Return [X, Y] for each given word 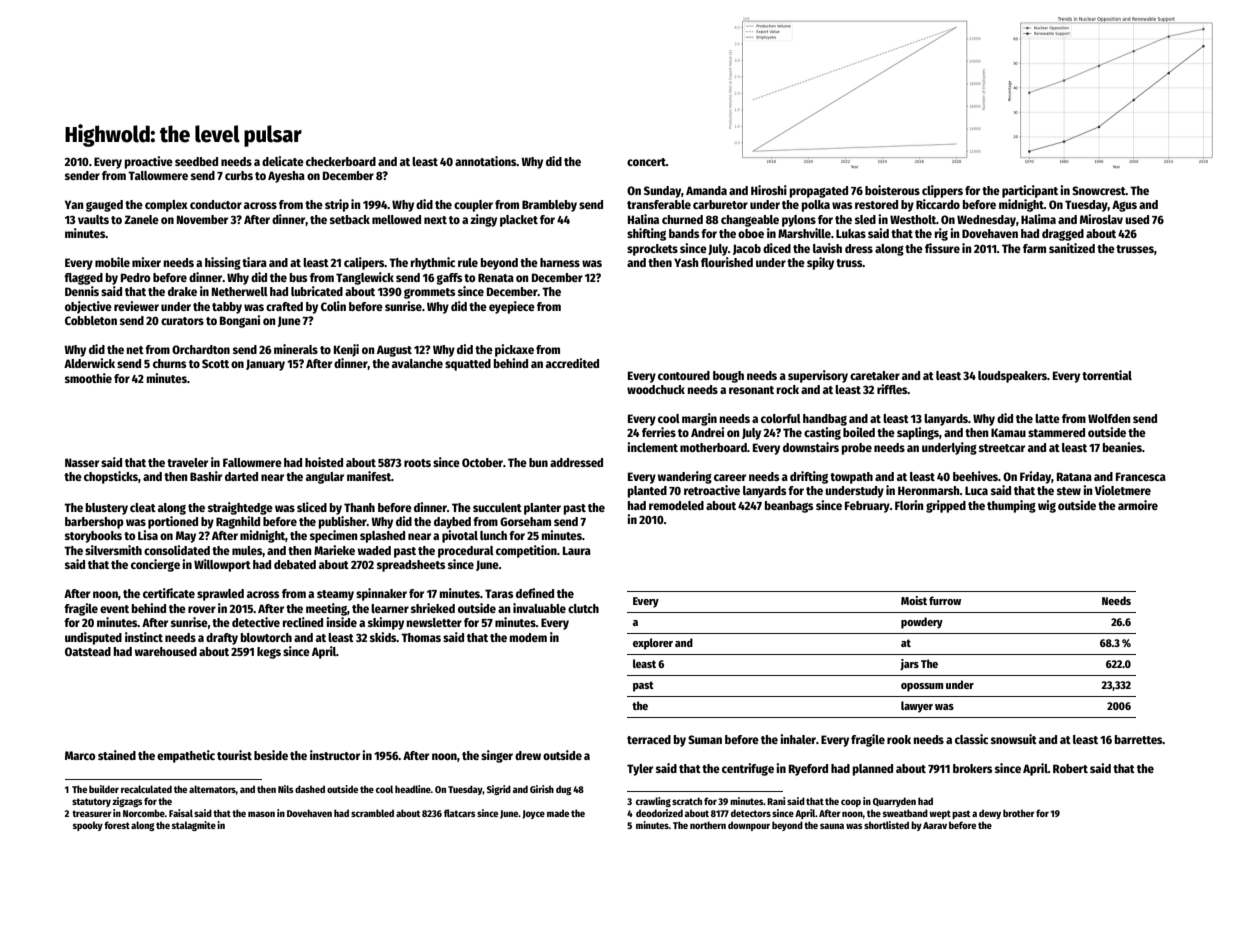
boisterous [892, 190]
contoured [684, 375]
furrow [945, 600]
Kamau [1008, 432]
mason [261, 814]
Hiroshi [769, 190]
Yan [74, 204]
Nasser [82, 462]
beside [271, 755]
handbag [825, 420]
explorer [653, 644]
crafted [284, 306]
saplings [918, 433]
